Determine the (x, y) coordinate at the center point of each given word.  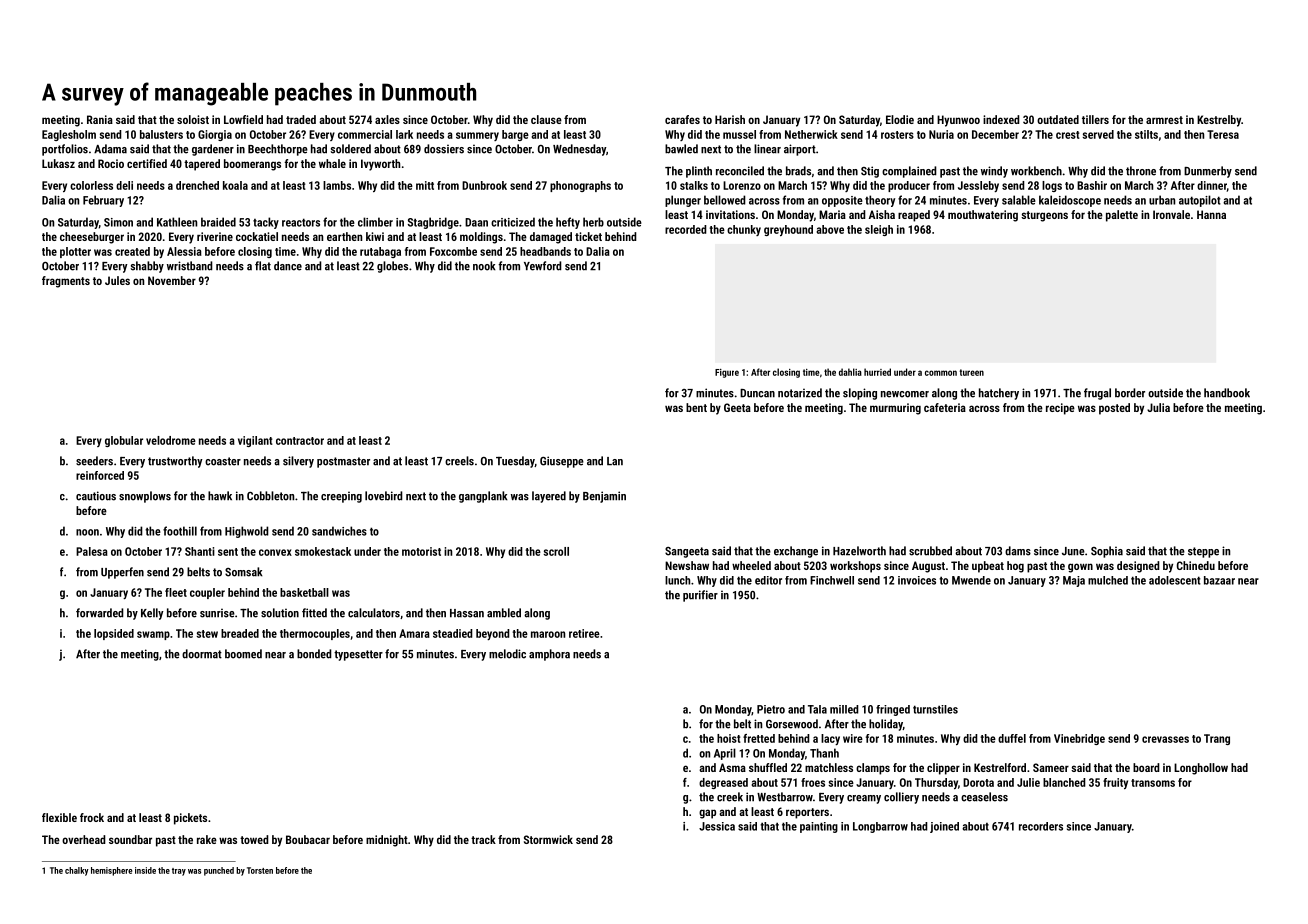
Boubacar (308, 839)
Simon (118, 222)
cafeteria (945, 407)
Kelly (152, 614)
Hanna (1211, 214)
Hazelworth (859, 551)
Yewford (543, 266)
